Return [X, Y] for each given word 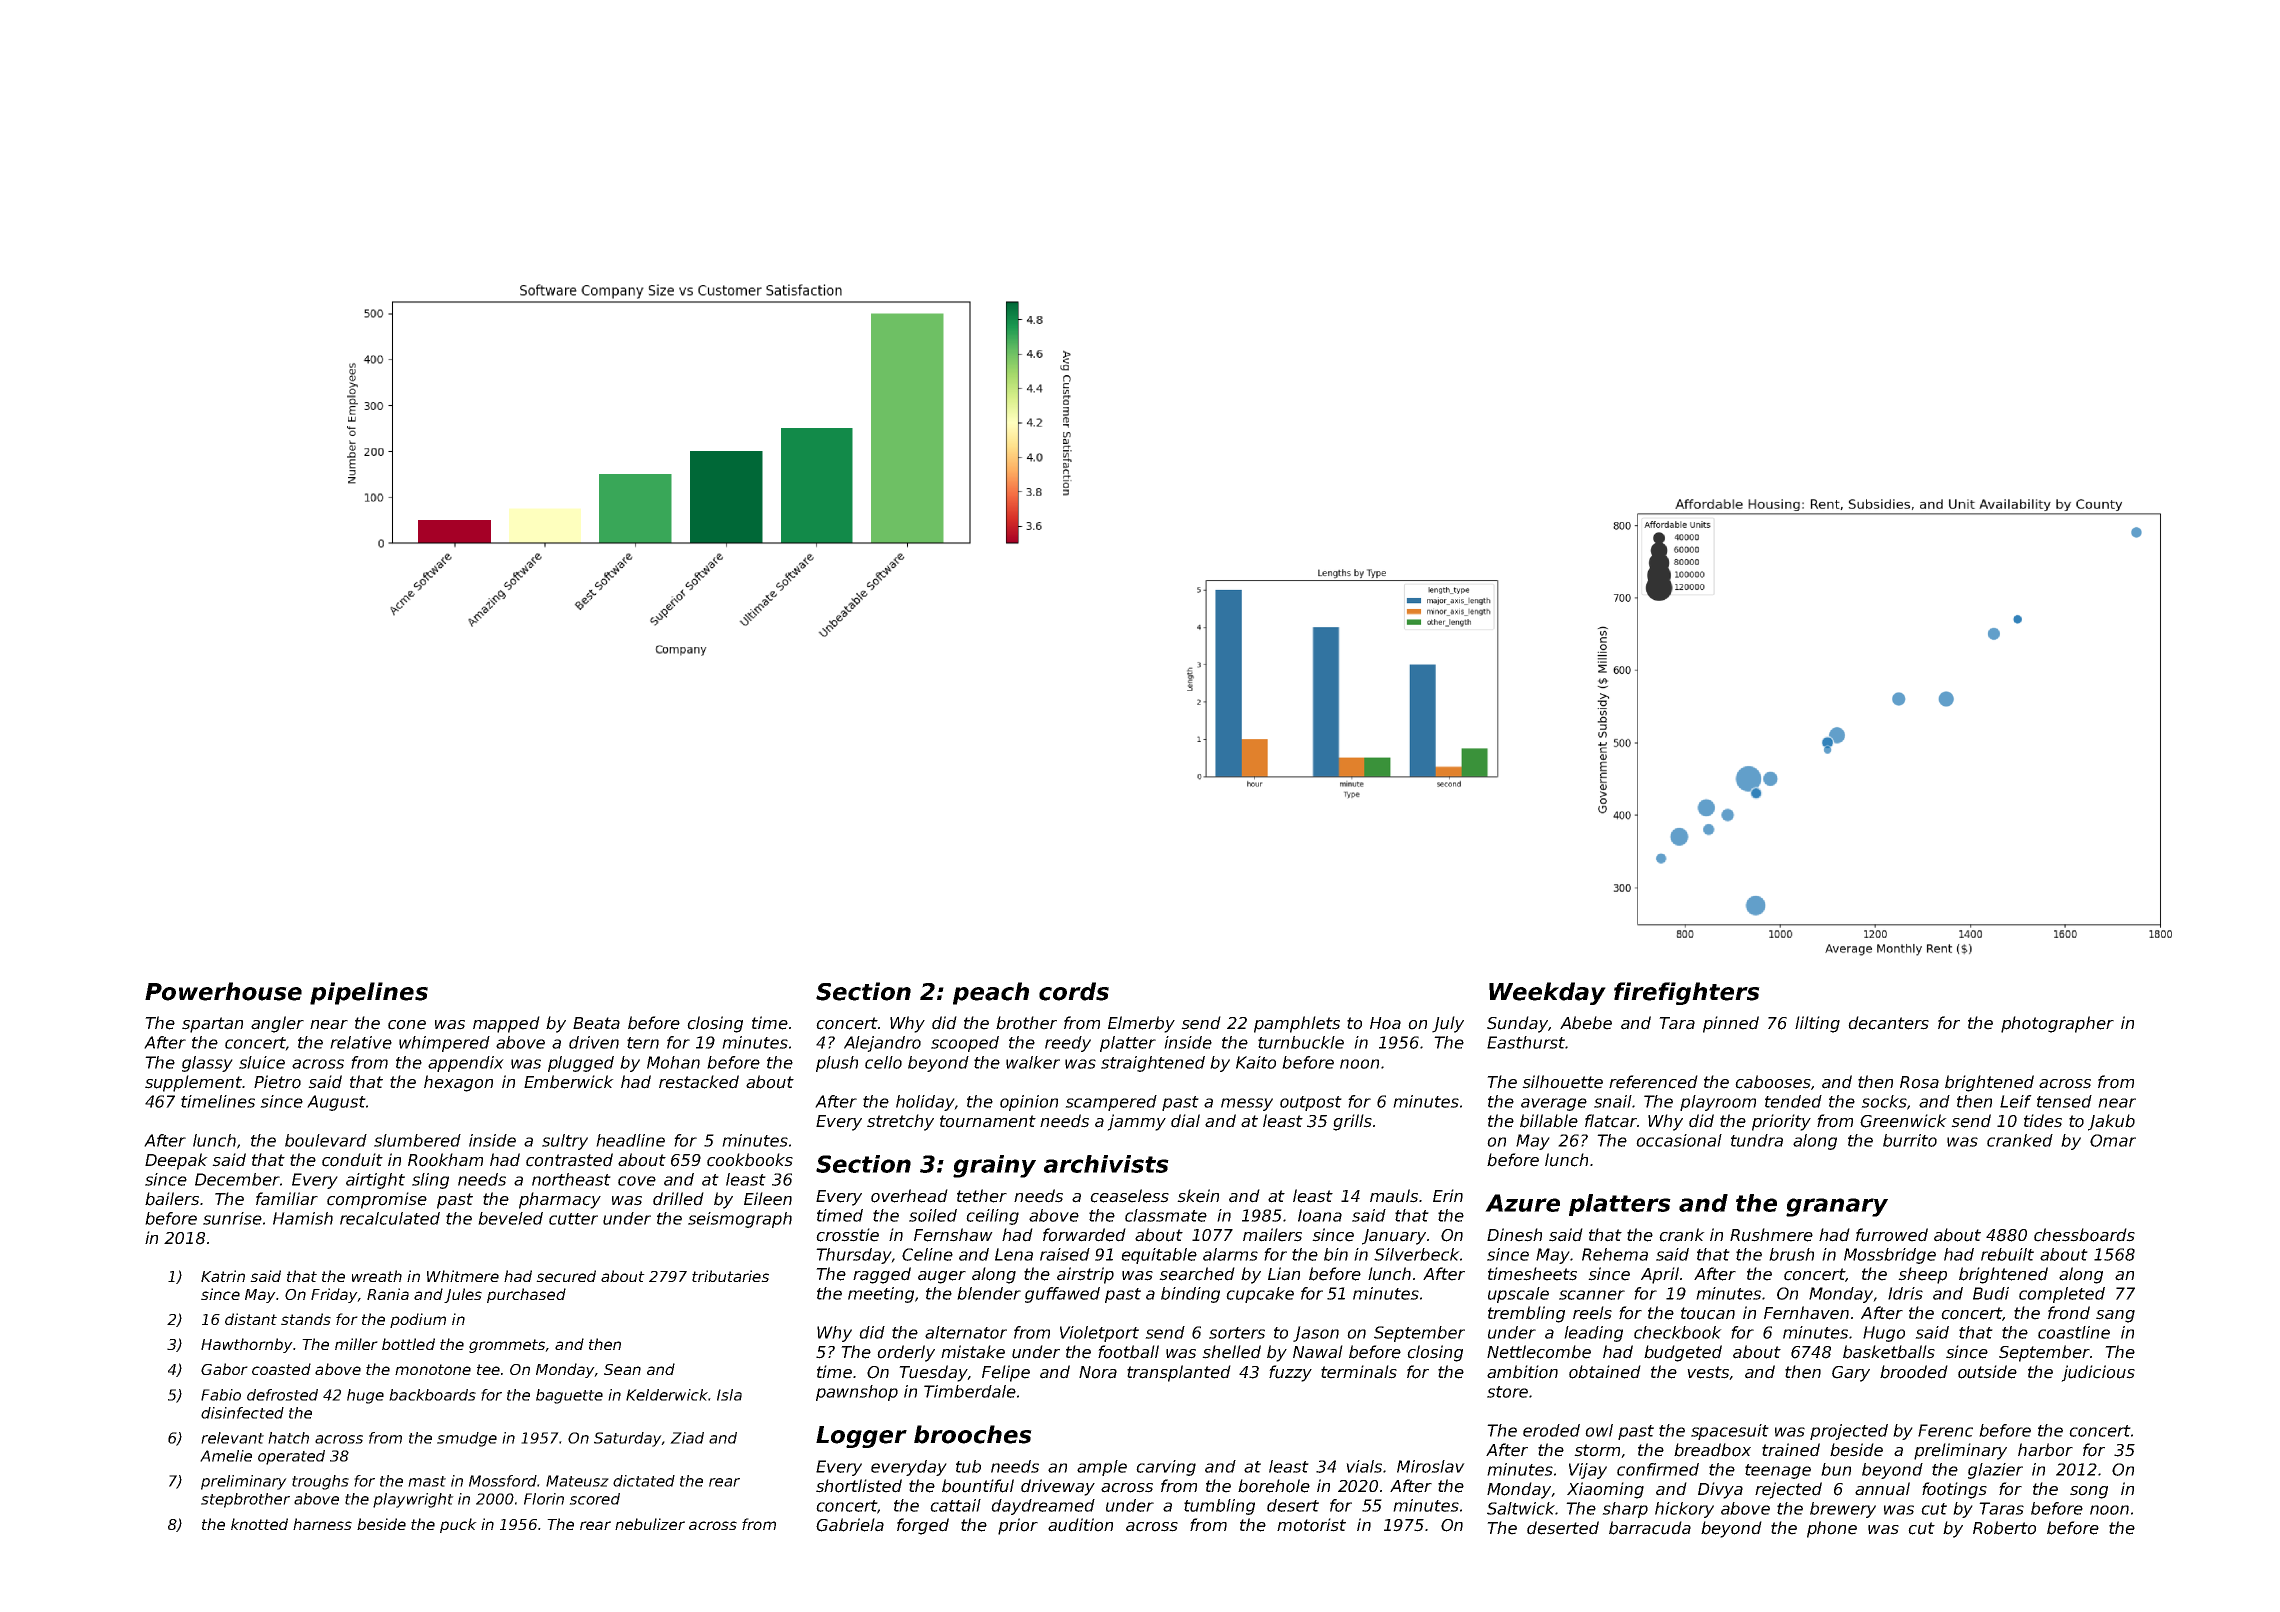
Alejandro [882, 1044]
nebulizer [650, 1524]
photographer [2057, 1024]
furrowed [1892, 1235]
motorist [1311, 1525]
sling [430, 1181]
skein [1198, 1196]
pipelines [369, 993]
